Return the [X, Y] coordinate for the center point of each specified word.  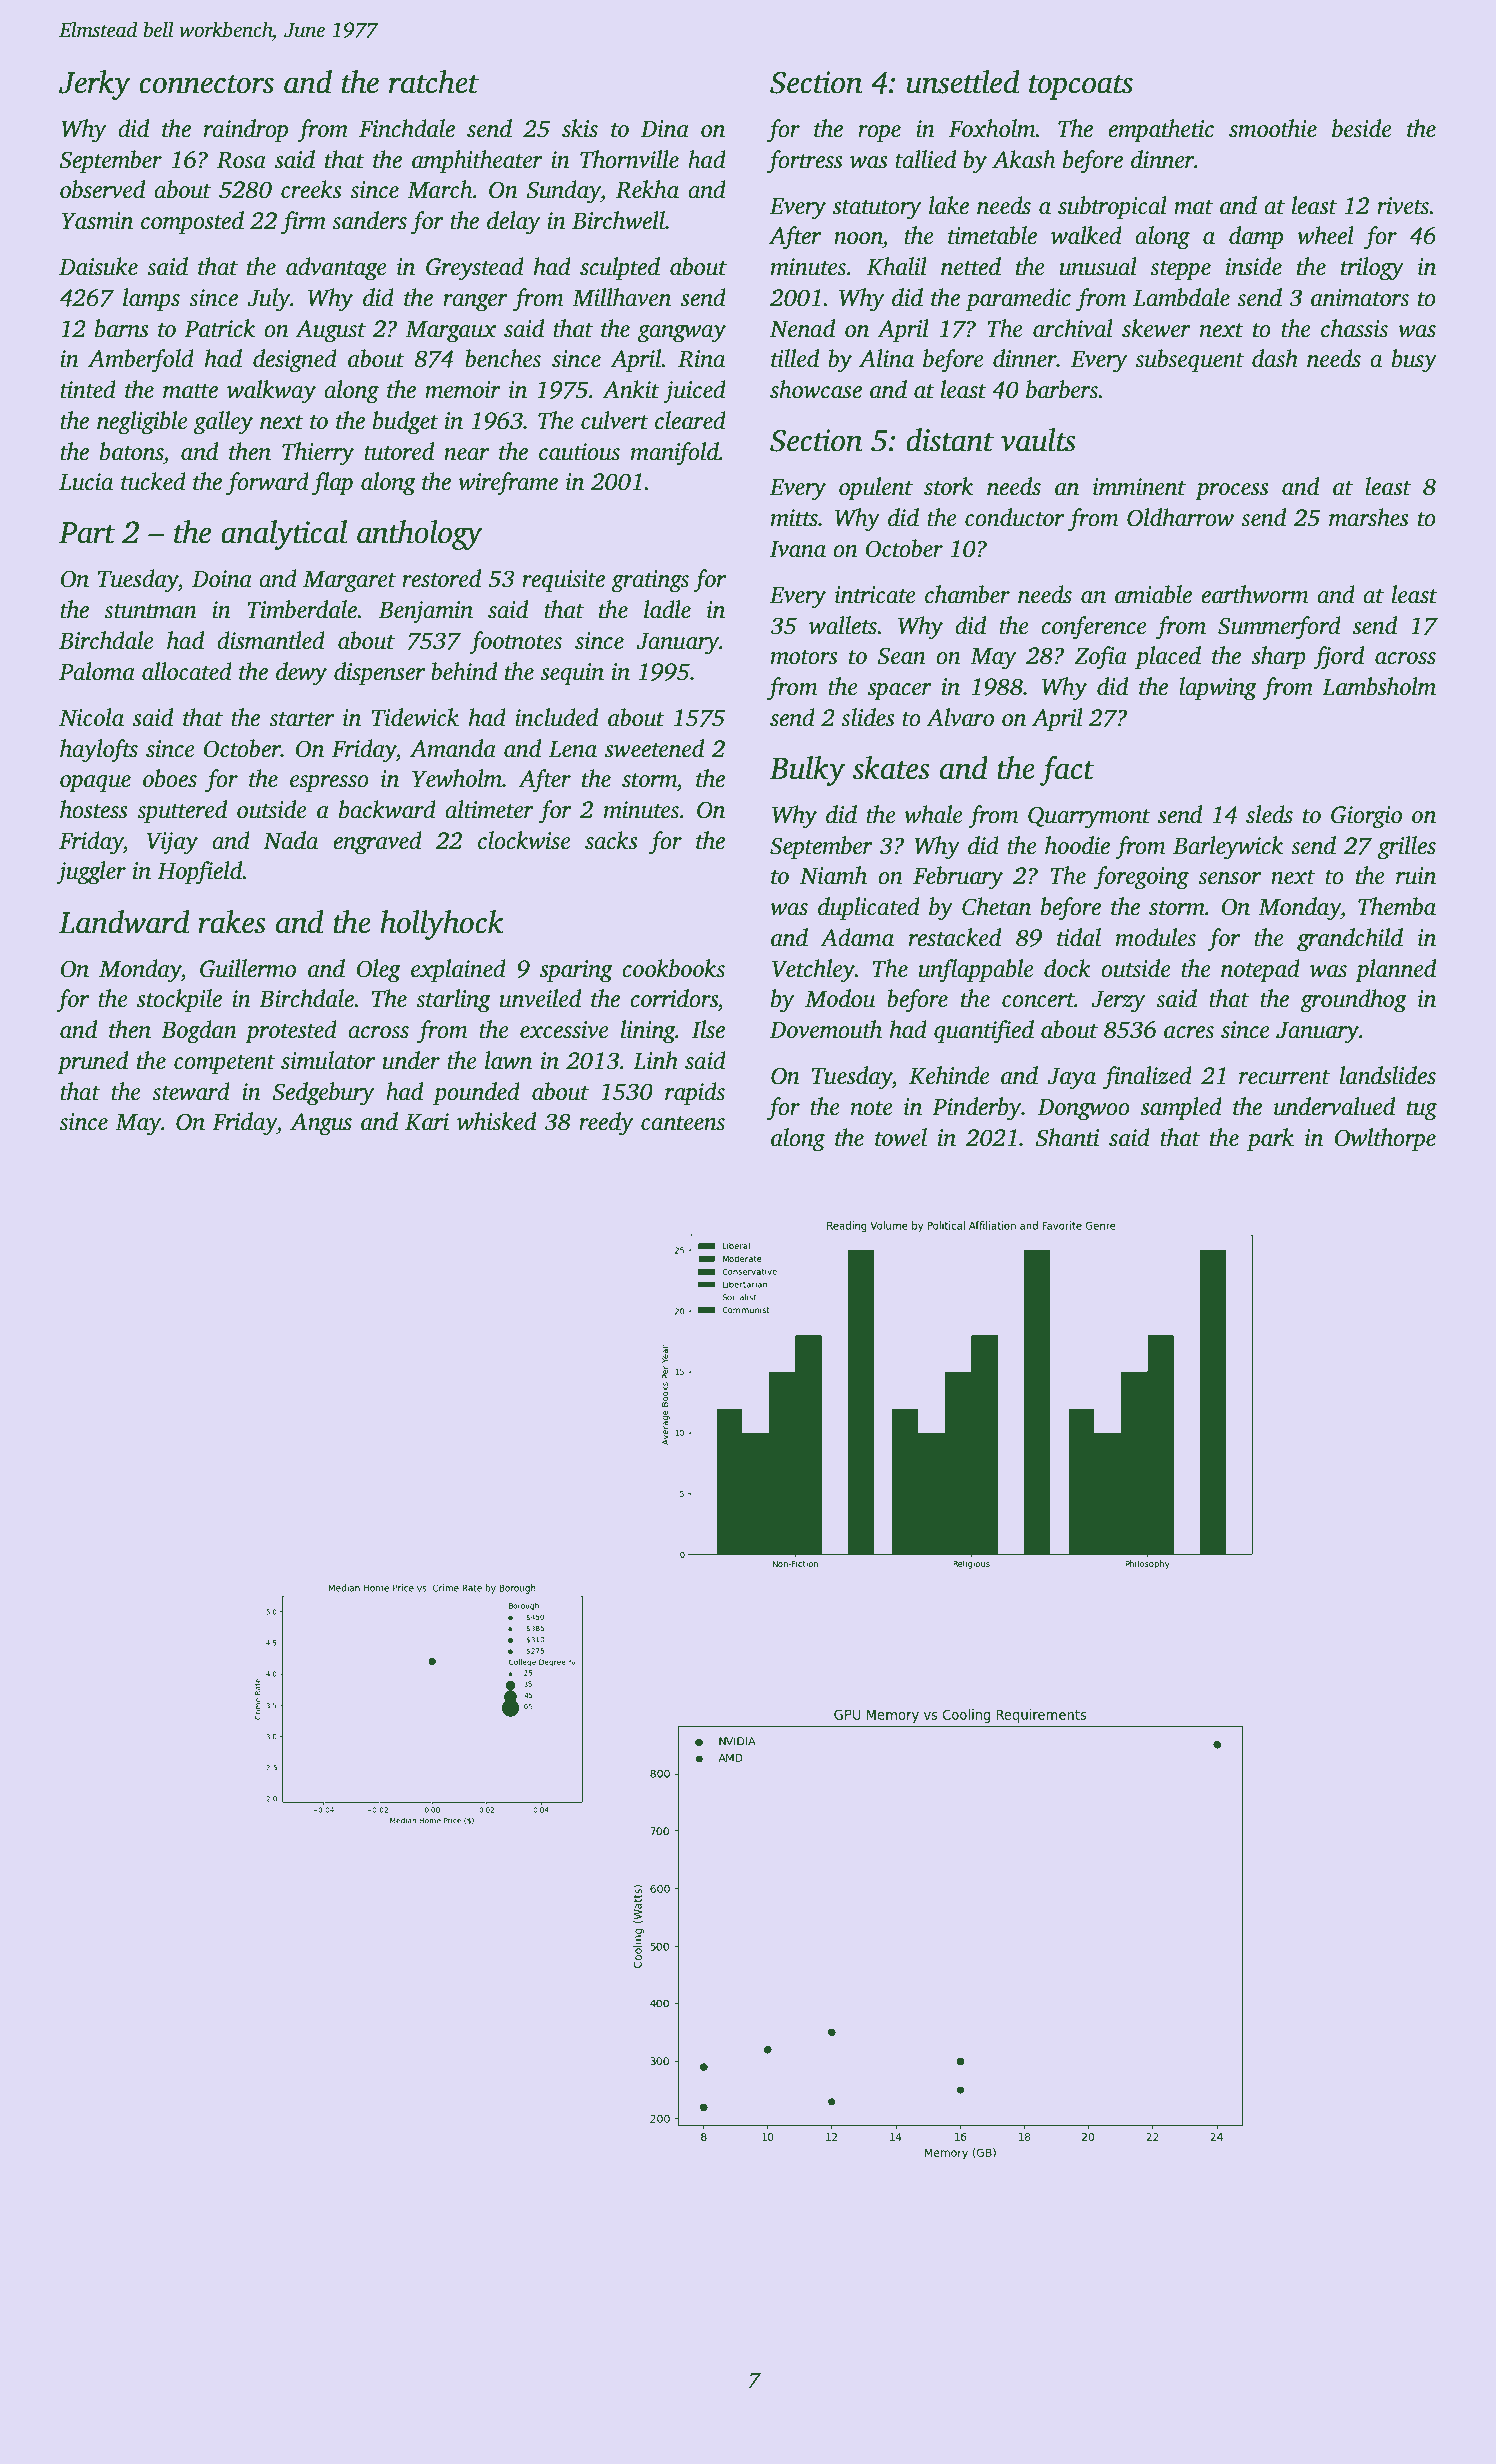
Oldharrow [1180, 517]
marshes [1369, 517]
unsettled [962, 82]
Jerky [95, 85]
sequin [572, 674]
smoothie [1273, 128]
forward [267, 484]
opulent [876, 489]
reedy [606, 1124]
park [1270, 1140]
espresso [329, 784]
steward [191, 1091]
